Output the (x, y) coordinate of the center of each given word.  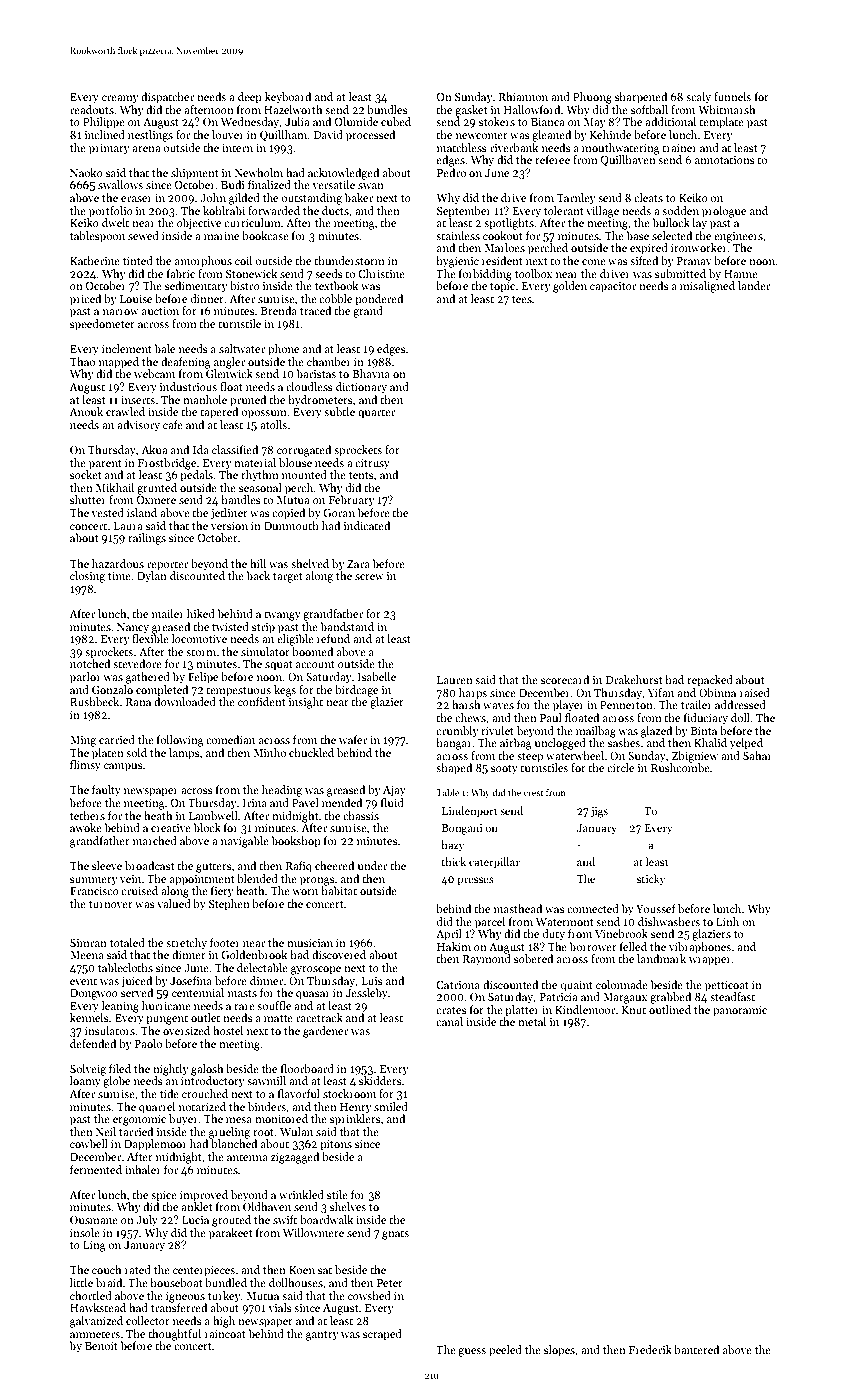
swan (371, 186)
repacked (710, 681)
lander (754, 285)
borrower (593, 946)
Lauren (455, 680)
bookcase (265, 235)
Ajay (394, 791)
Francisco (94, 891)
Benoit (101, 1346)
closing (87, 577)
